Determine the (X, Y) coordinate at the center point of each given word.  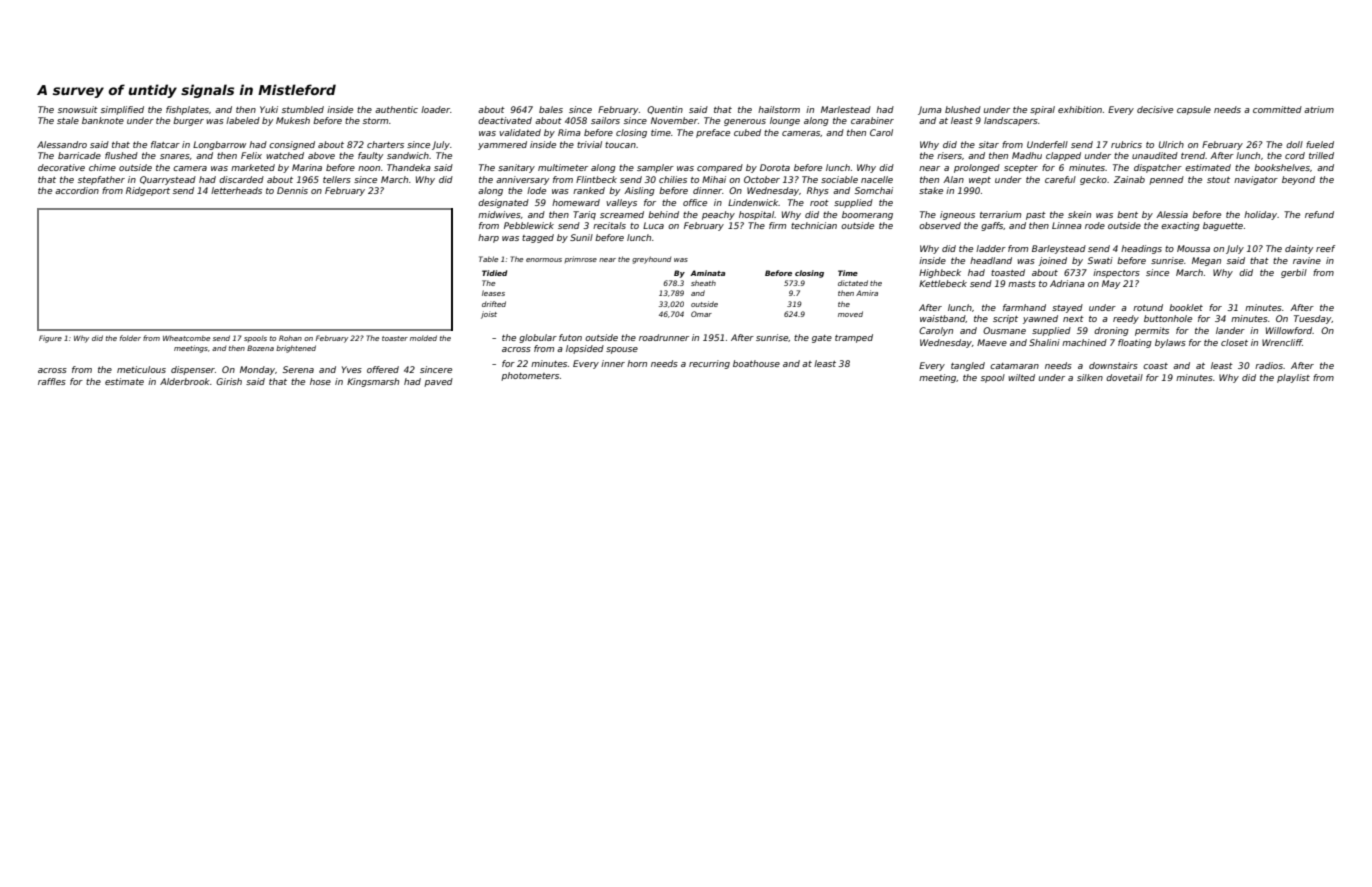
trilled (1321, 155)
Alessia (1172, 214)
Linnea (1067, 225)
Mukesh (293, 120)
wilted (1021, 377)
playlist (1293, 378)
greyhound (651, 260)
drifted (494, 304)
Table (488, 259)
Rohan (290, 338)
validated (520, 132)
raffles (52, 381)
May (1111, 284)
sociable (839, 179)
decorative (61, 167)
